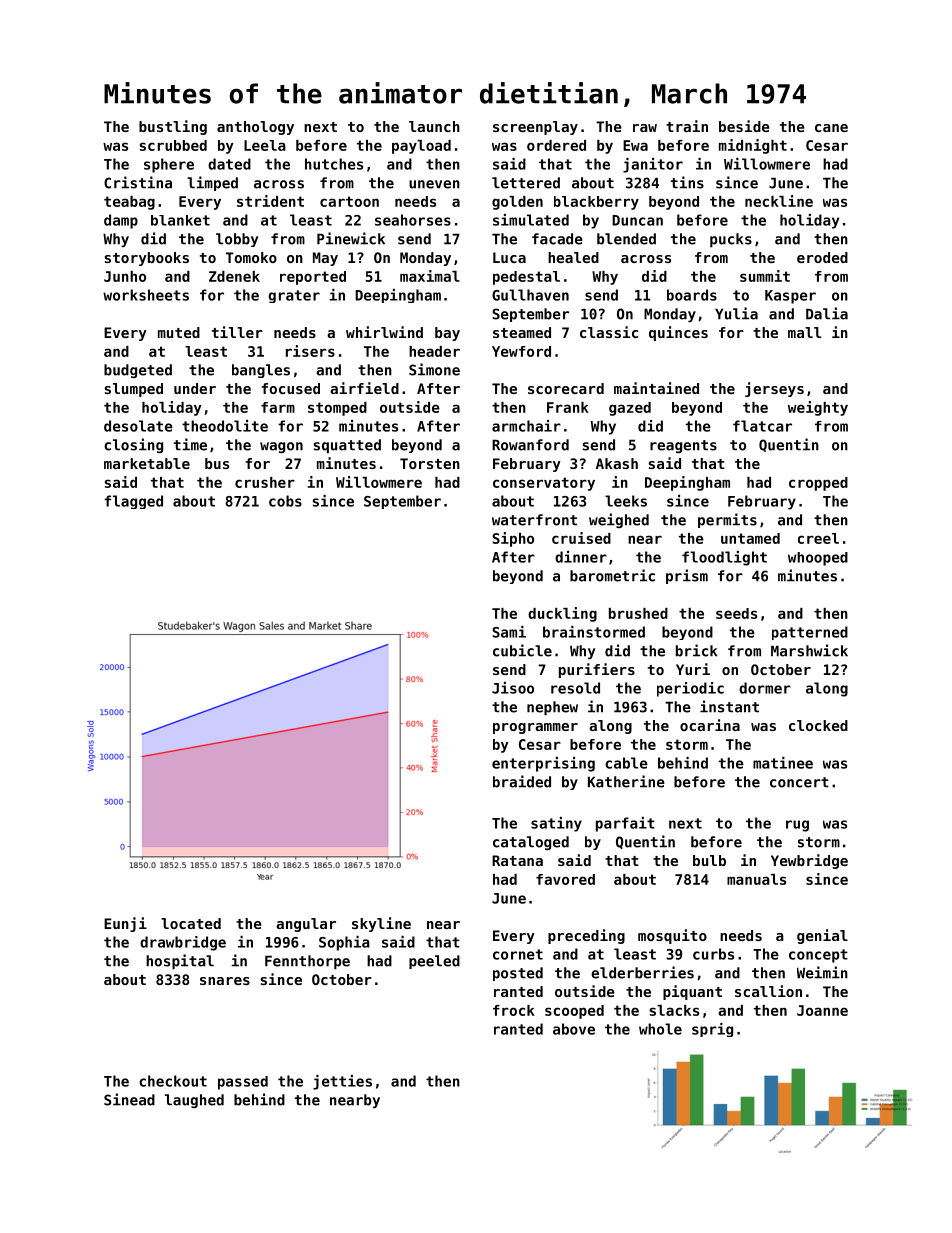  Describe the element at coordinates (434, 126) in the screenshot. I see `launch` at that location.
